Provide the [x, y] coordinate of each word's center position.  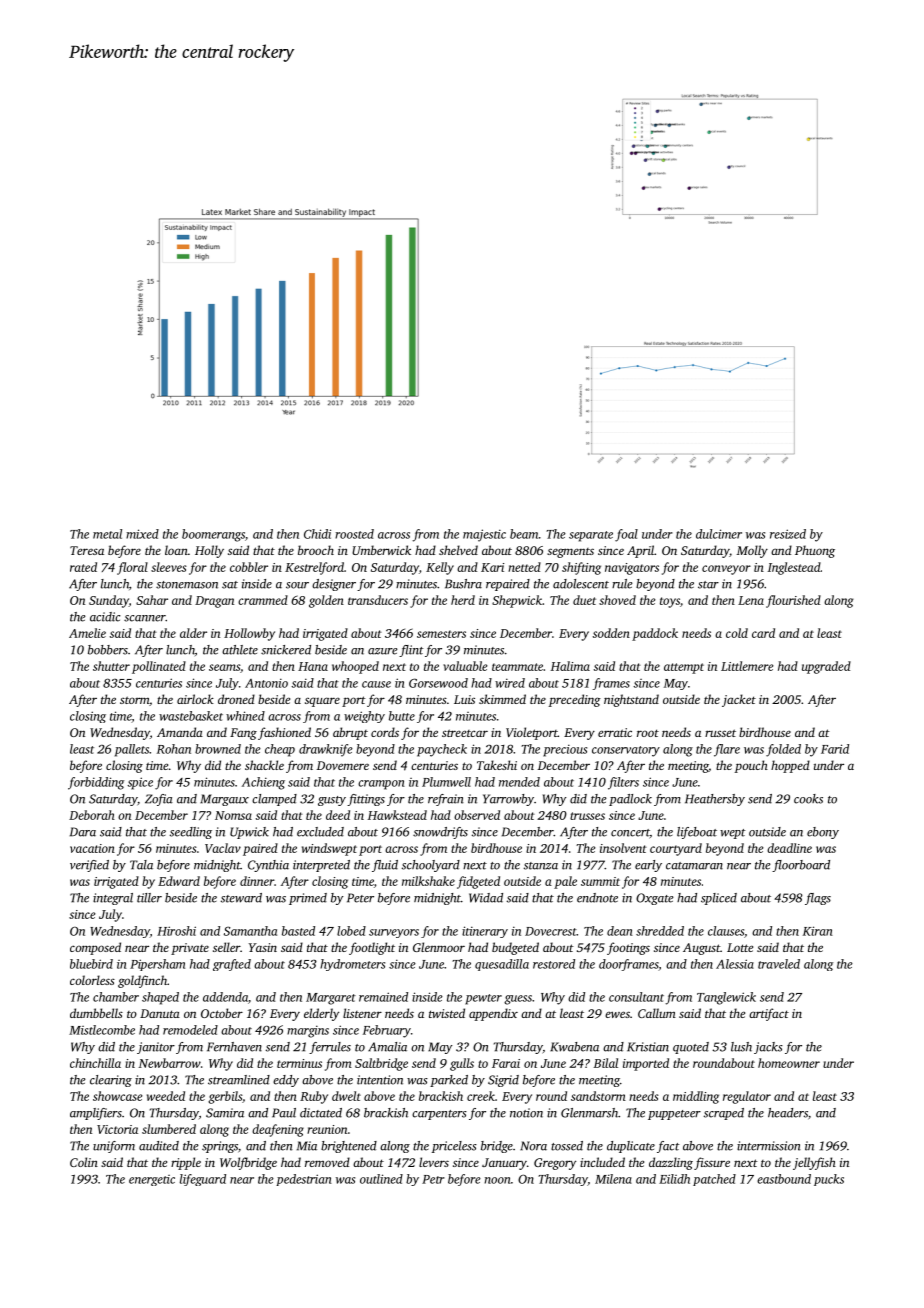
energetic [152, 1180]
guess [518, 1000]
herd [463, 600]
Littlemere [747, 666]
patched [714, 1180]
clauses [726, 931]
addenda [225, 997]
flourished [793, 601]
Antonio [266, 683]
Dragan [214, 602]
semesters [441, 634]
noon [497, 1180]
